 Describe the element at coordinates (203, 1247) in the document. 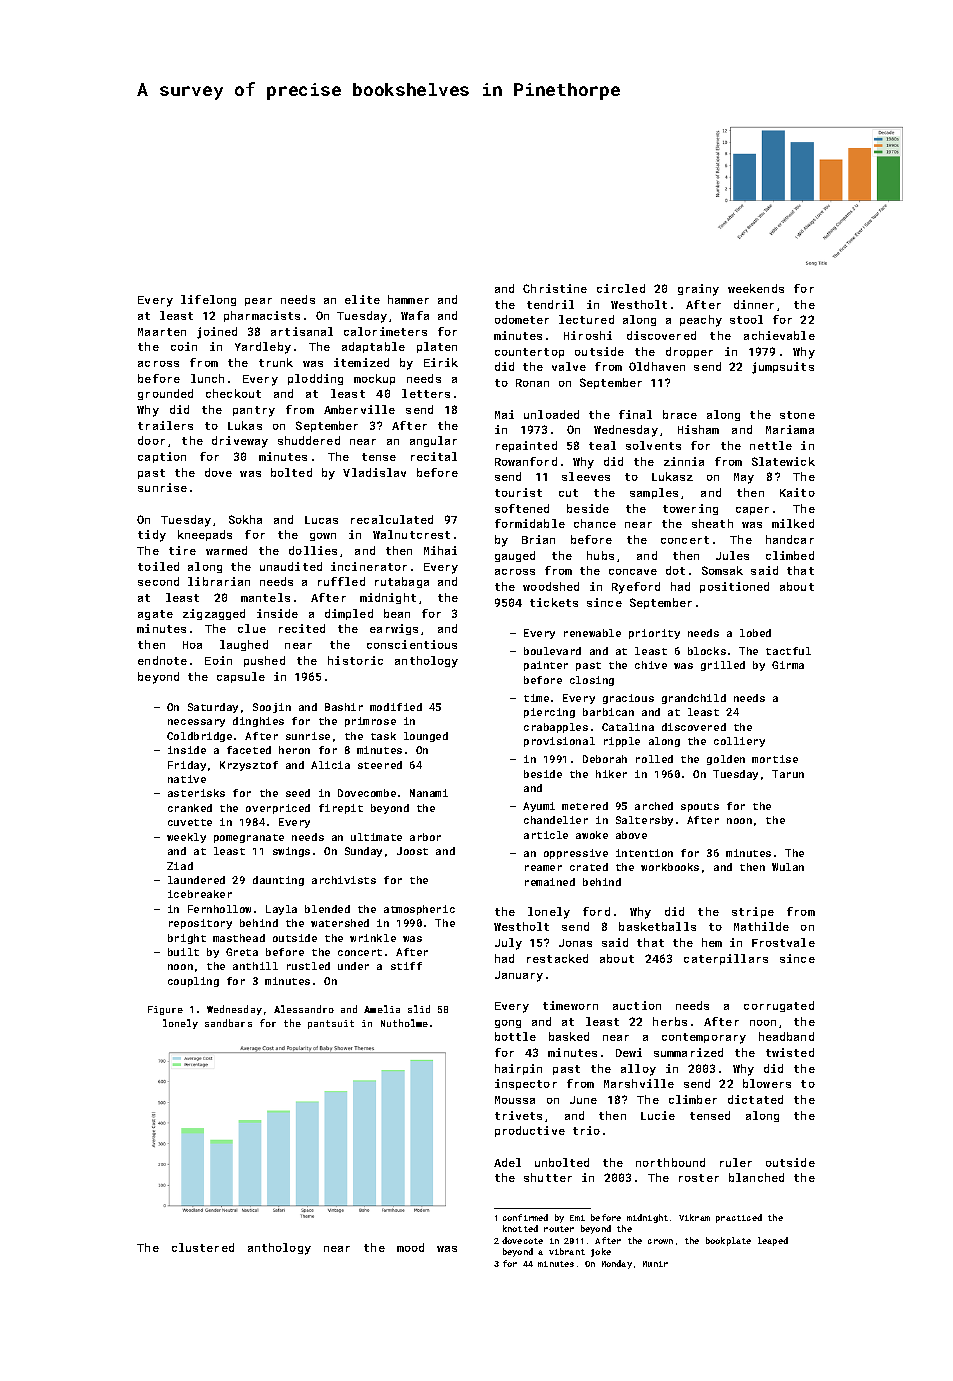

I see `clustered` at that location.
